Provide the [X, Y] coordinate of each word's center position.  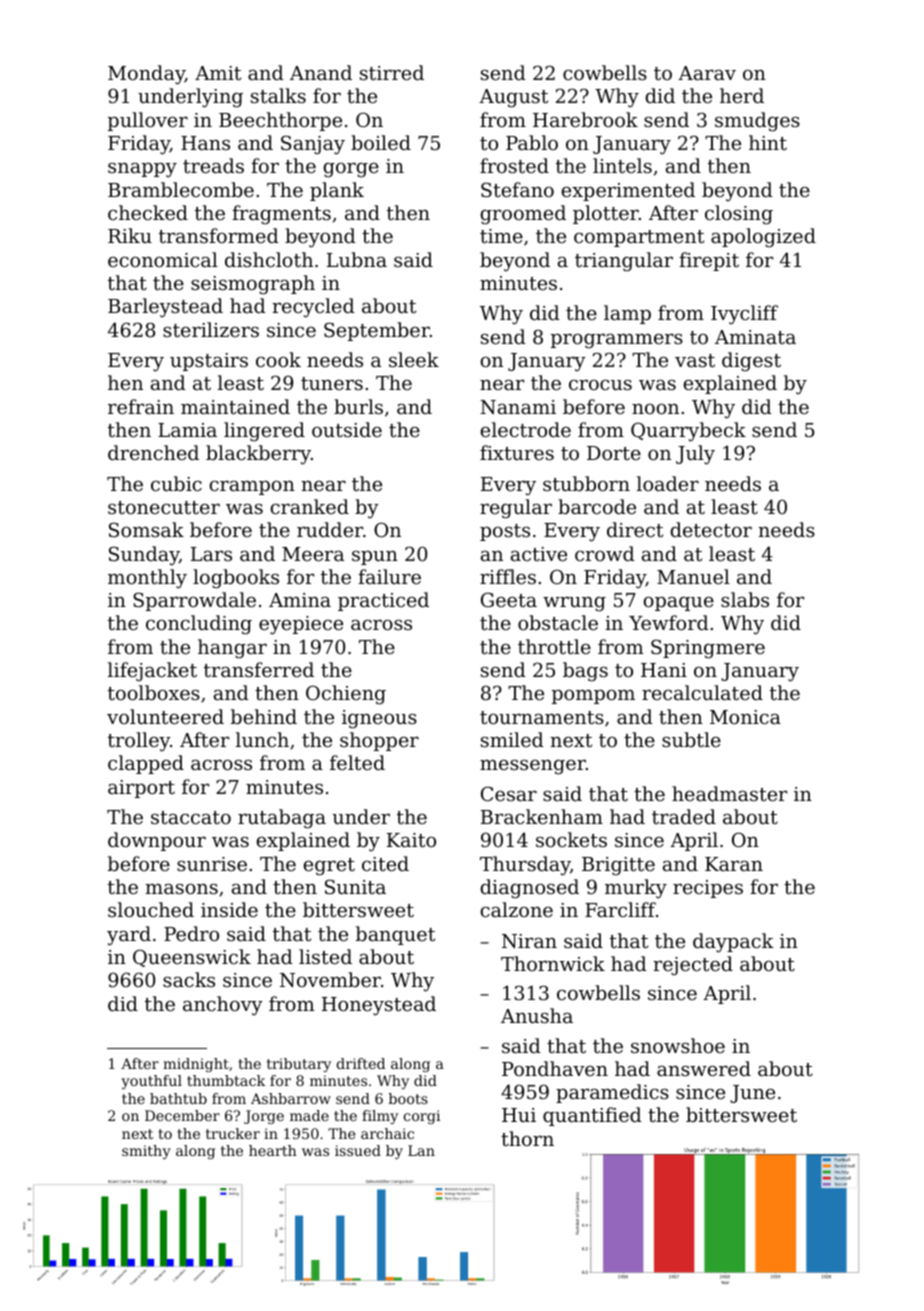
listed [325, 956]
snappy [142, 170]
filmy [380, 1117]
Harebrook [585, 119]
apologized [763, 238]
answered [704, 1068]
